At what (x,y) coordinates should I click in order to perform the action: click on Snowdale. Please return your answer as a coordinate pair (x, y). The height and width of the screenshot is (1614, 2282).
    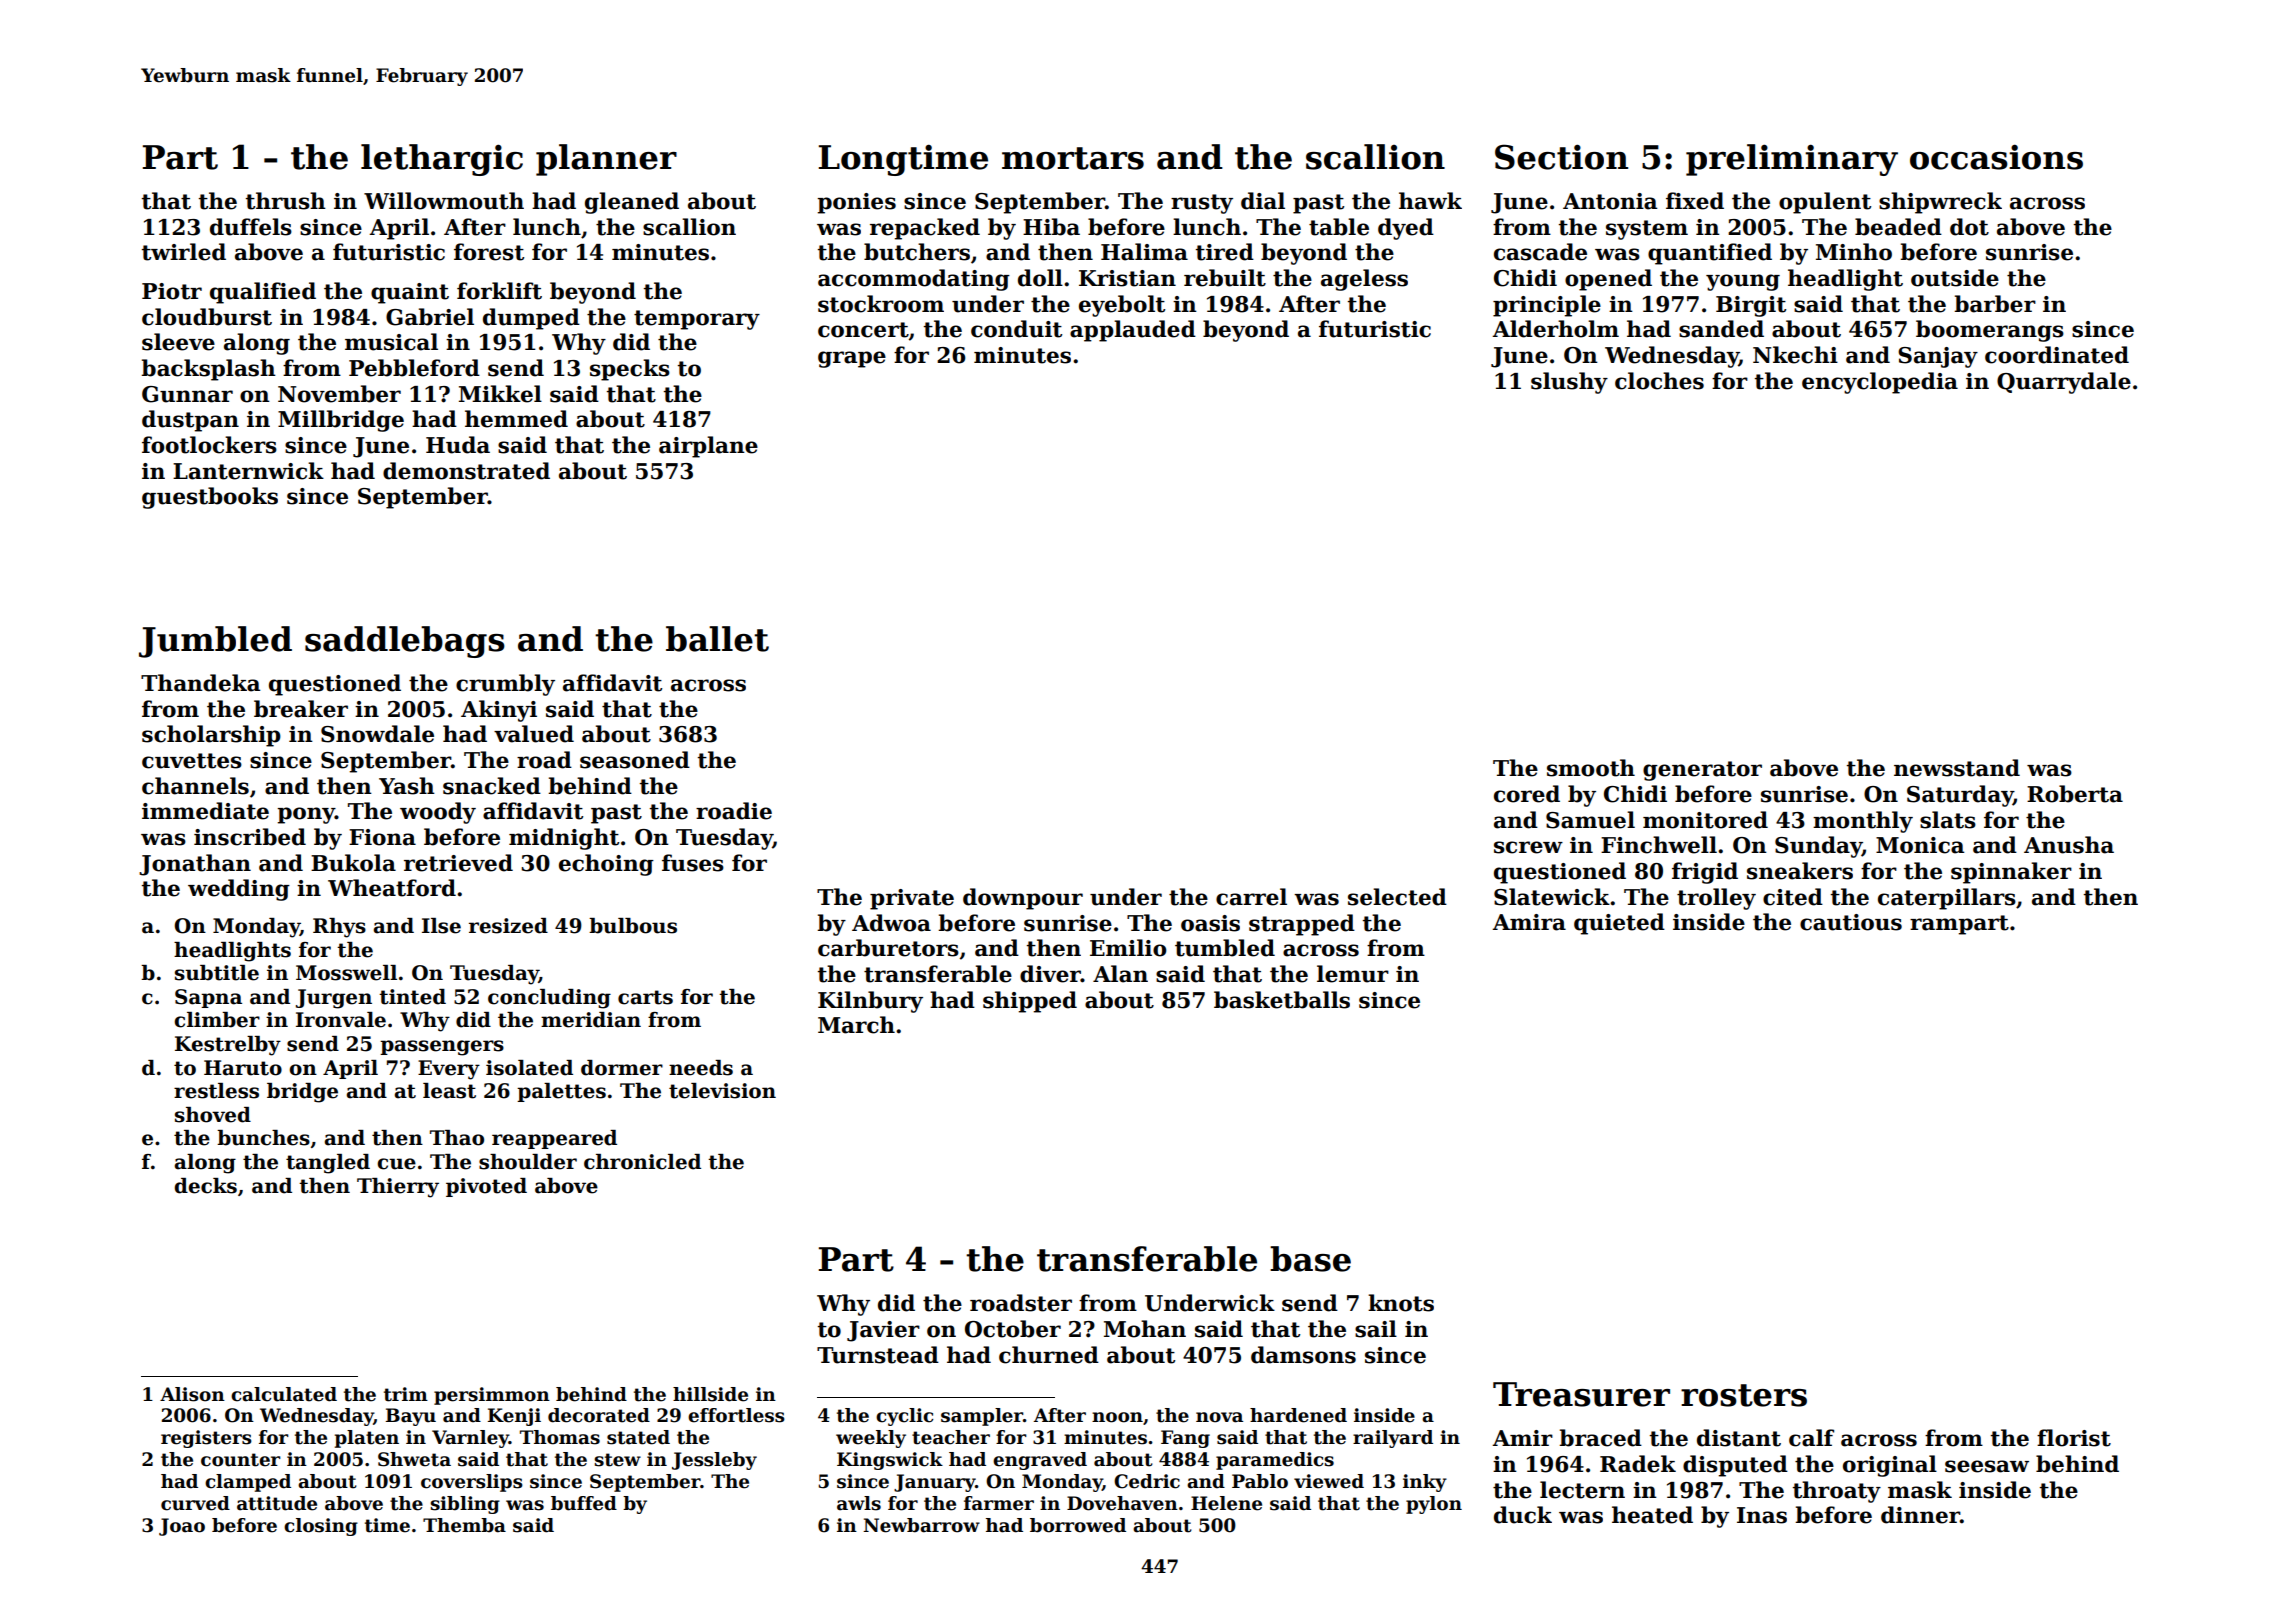
    Looking at the image, I should click on (377, 734).
